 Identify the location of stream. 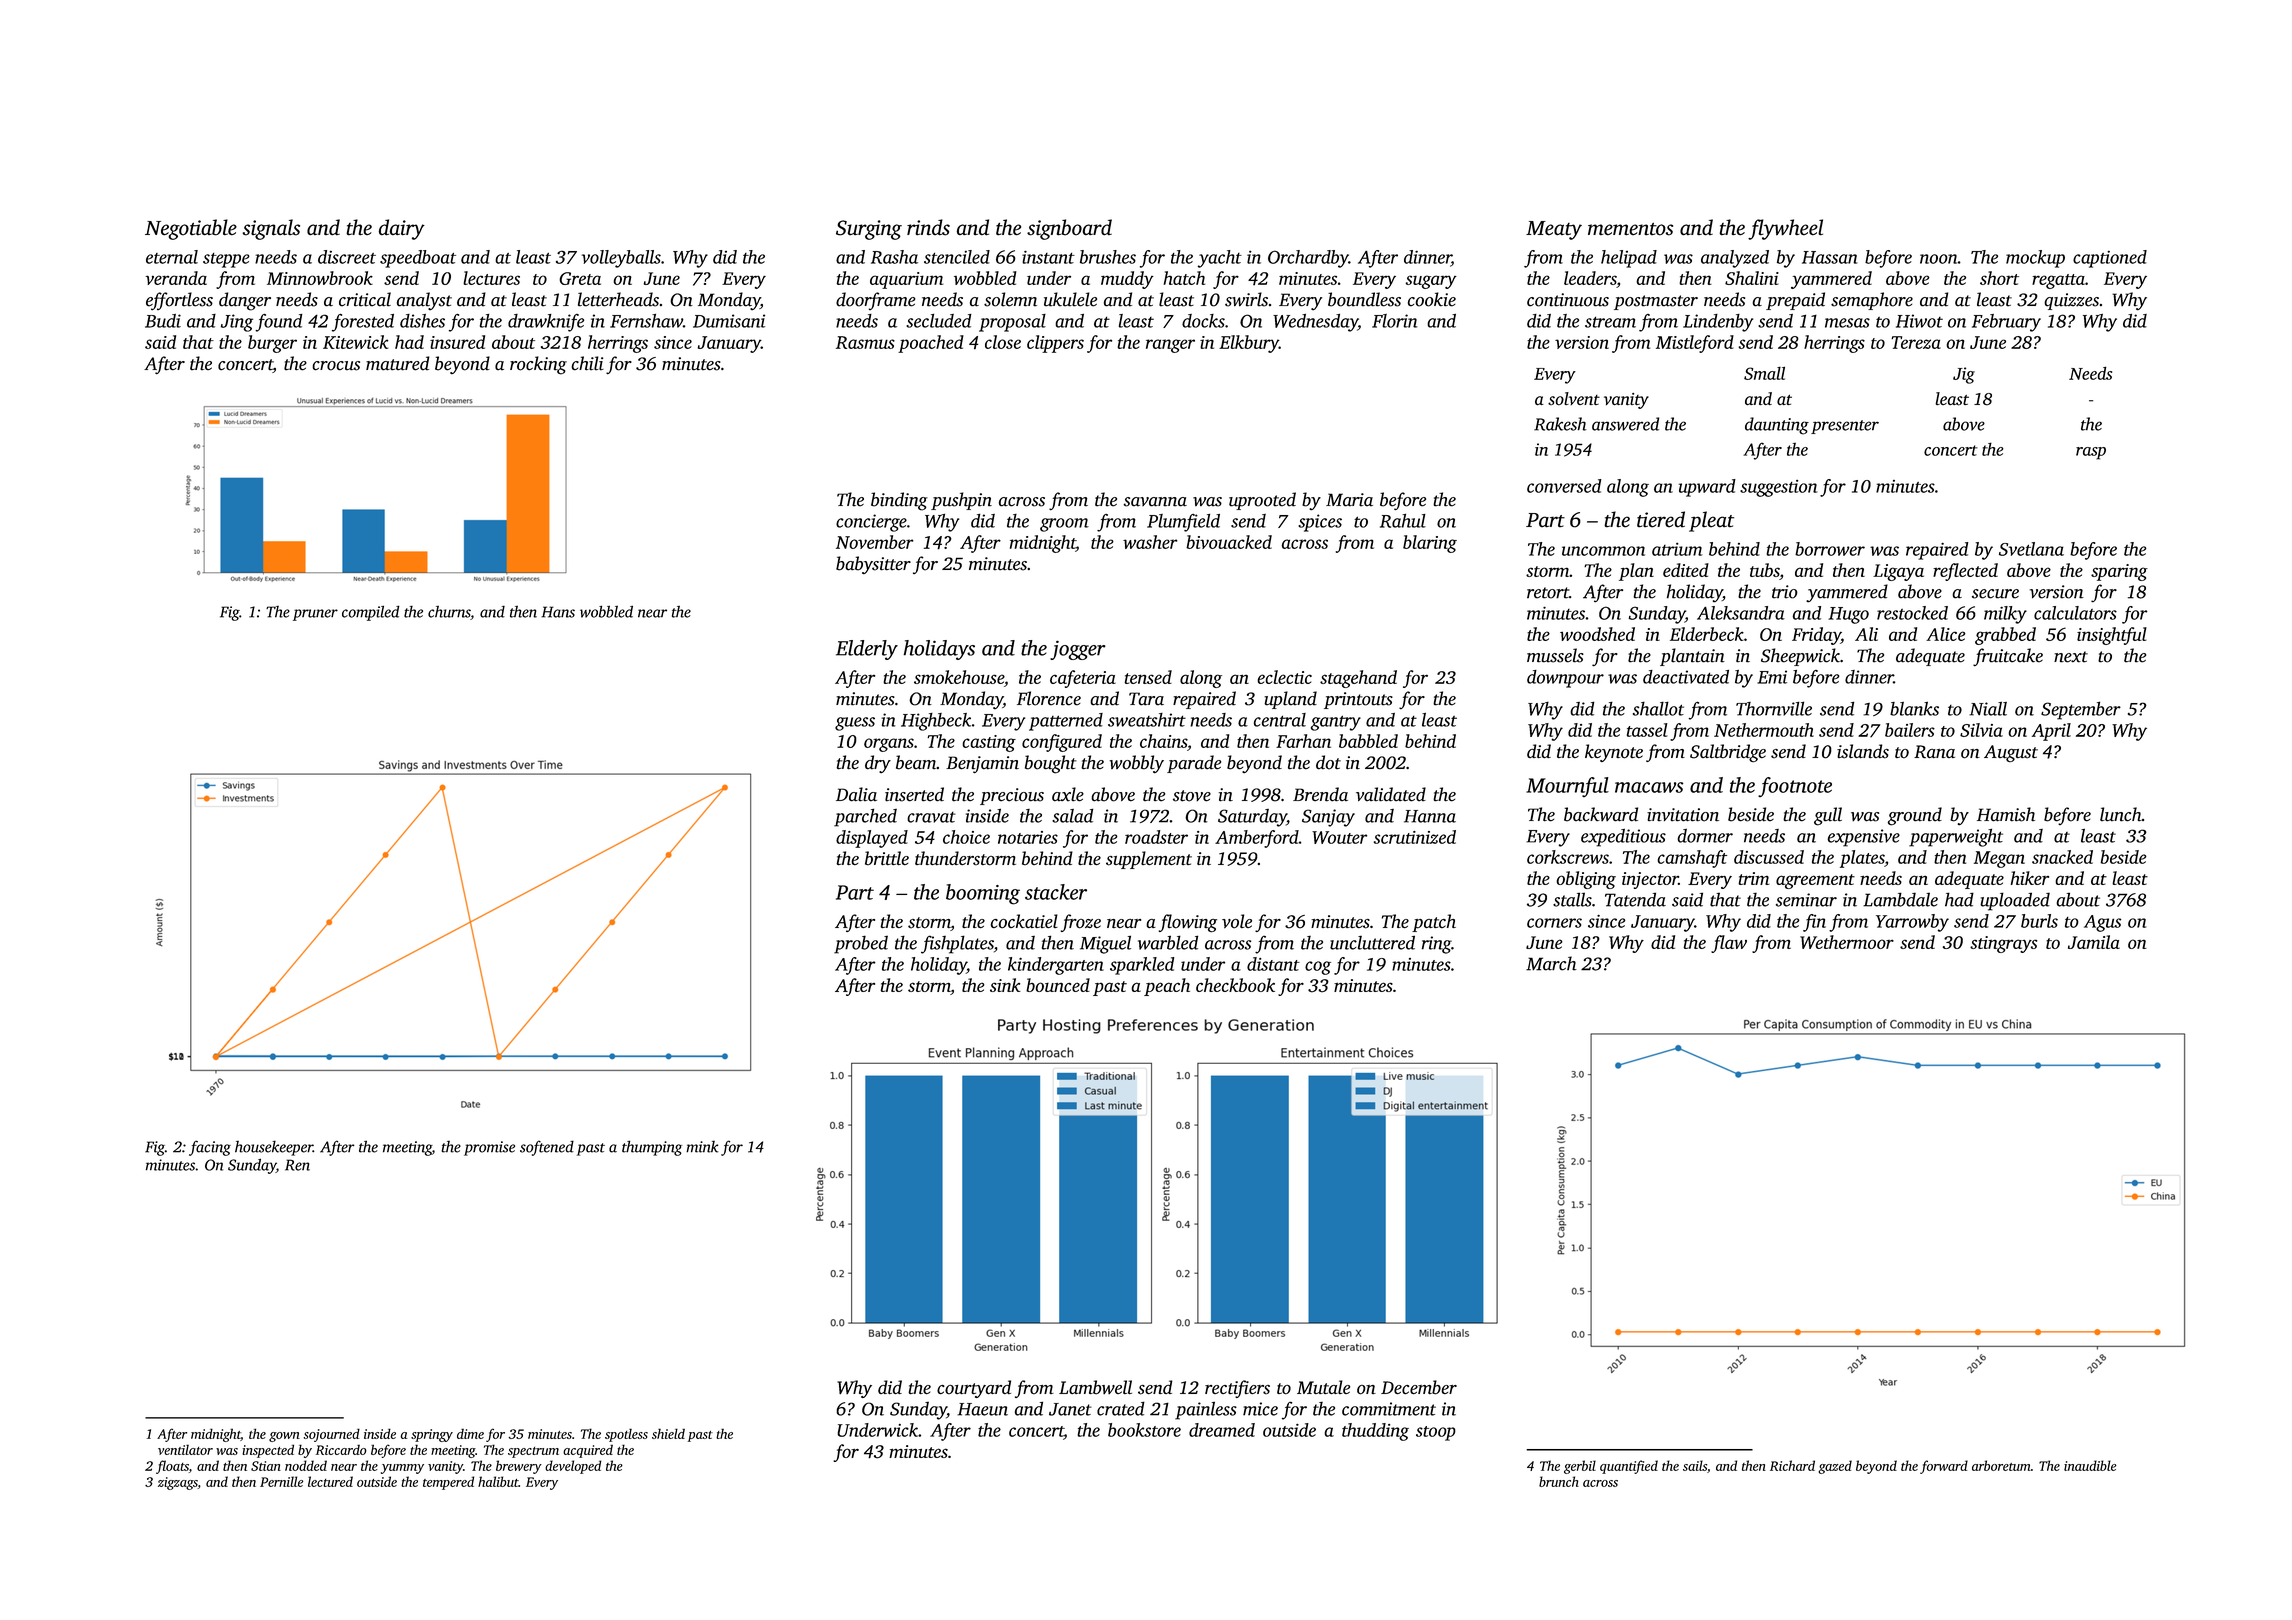
(1610, 322).
